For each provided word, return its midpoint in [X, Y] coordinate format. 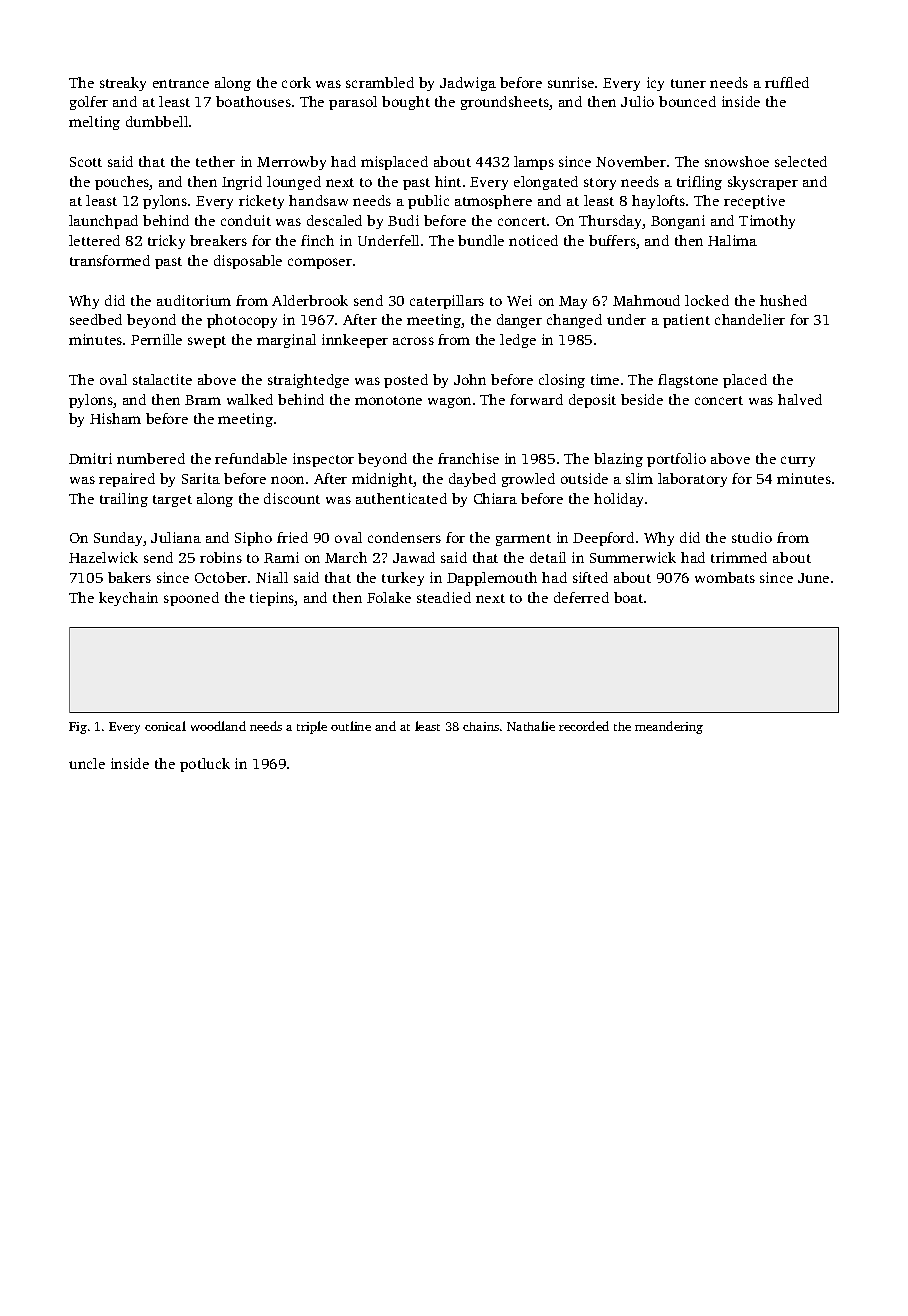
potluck [205, 765]
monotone [388, 400]
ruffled [787, 82]
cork [296, 82]
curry [798, 461]
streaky [123, 84]
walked [250, 399]
